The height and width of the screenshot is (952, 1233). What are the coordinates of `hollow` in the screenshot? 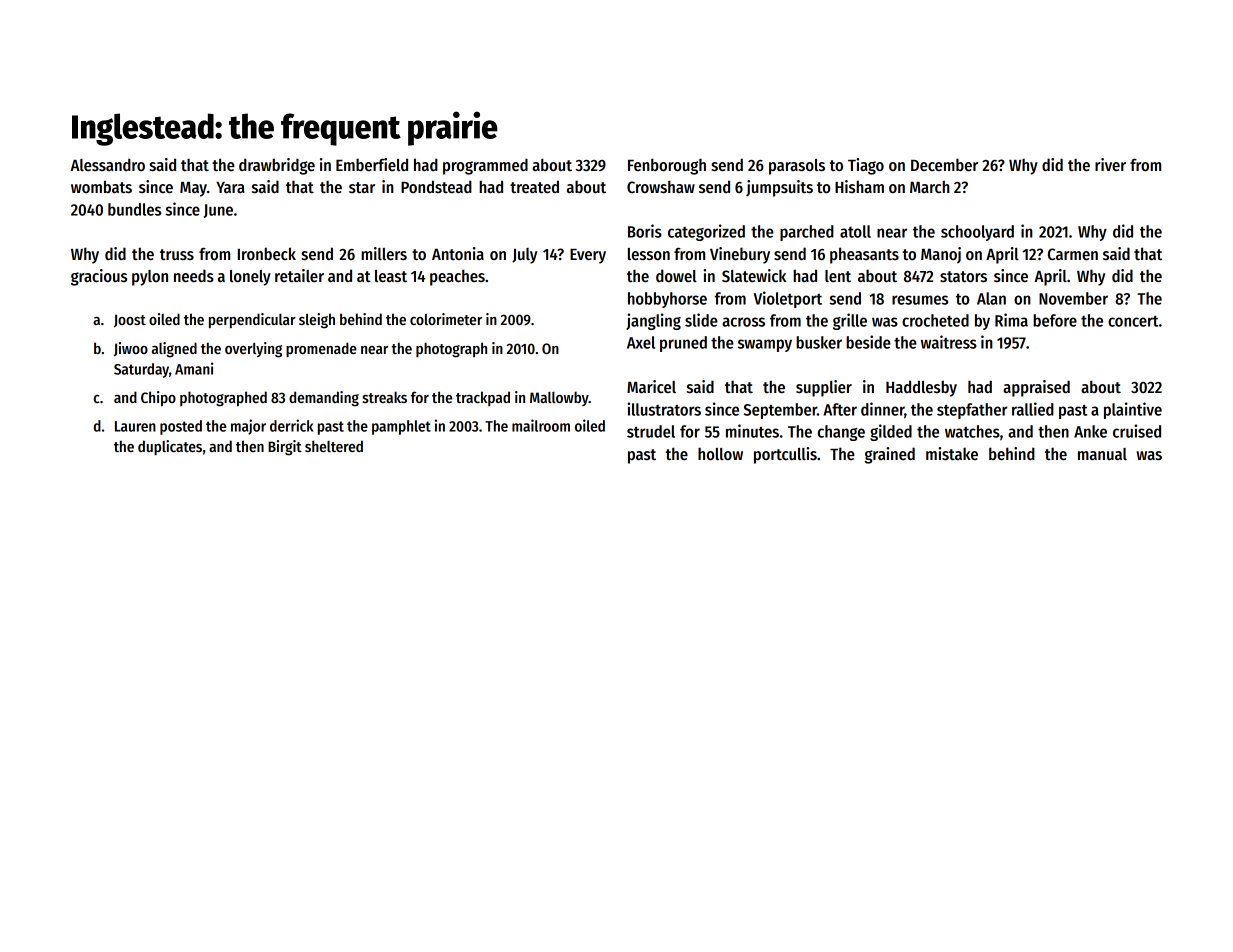 It's located at (720, 454).
